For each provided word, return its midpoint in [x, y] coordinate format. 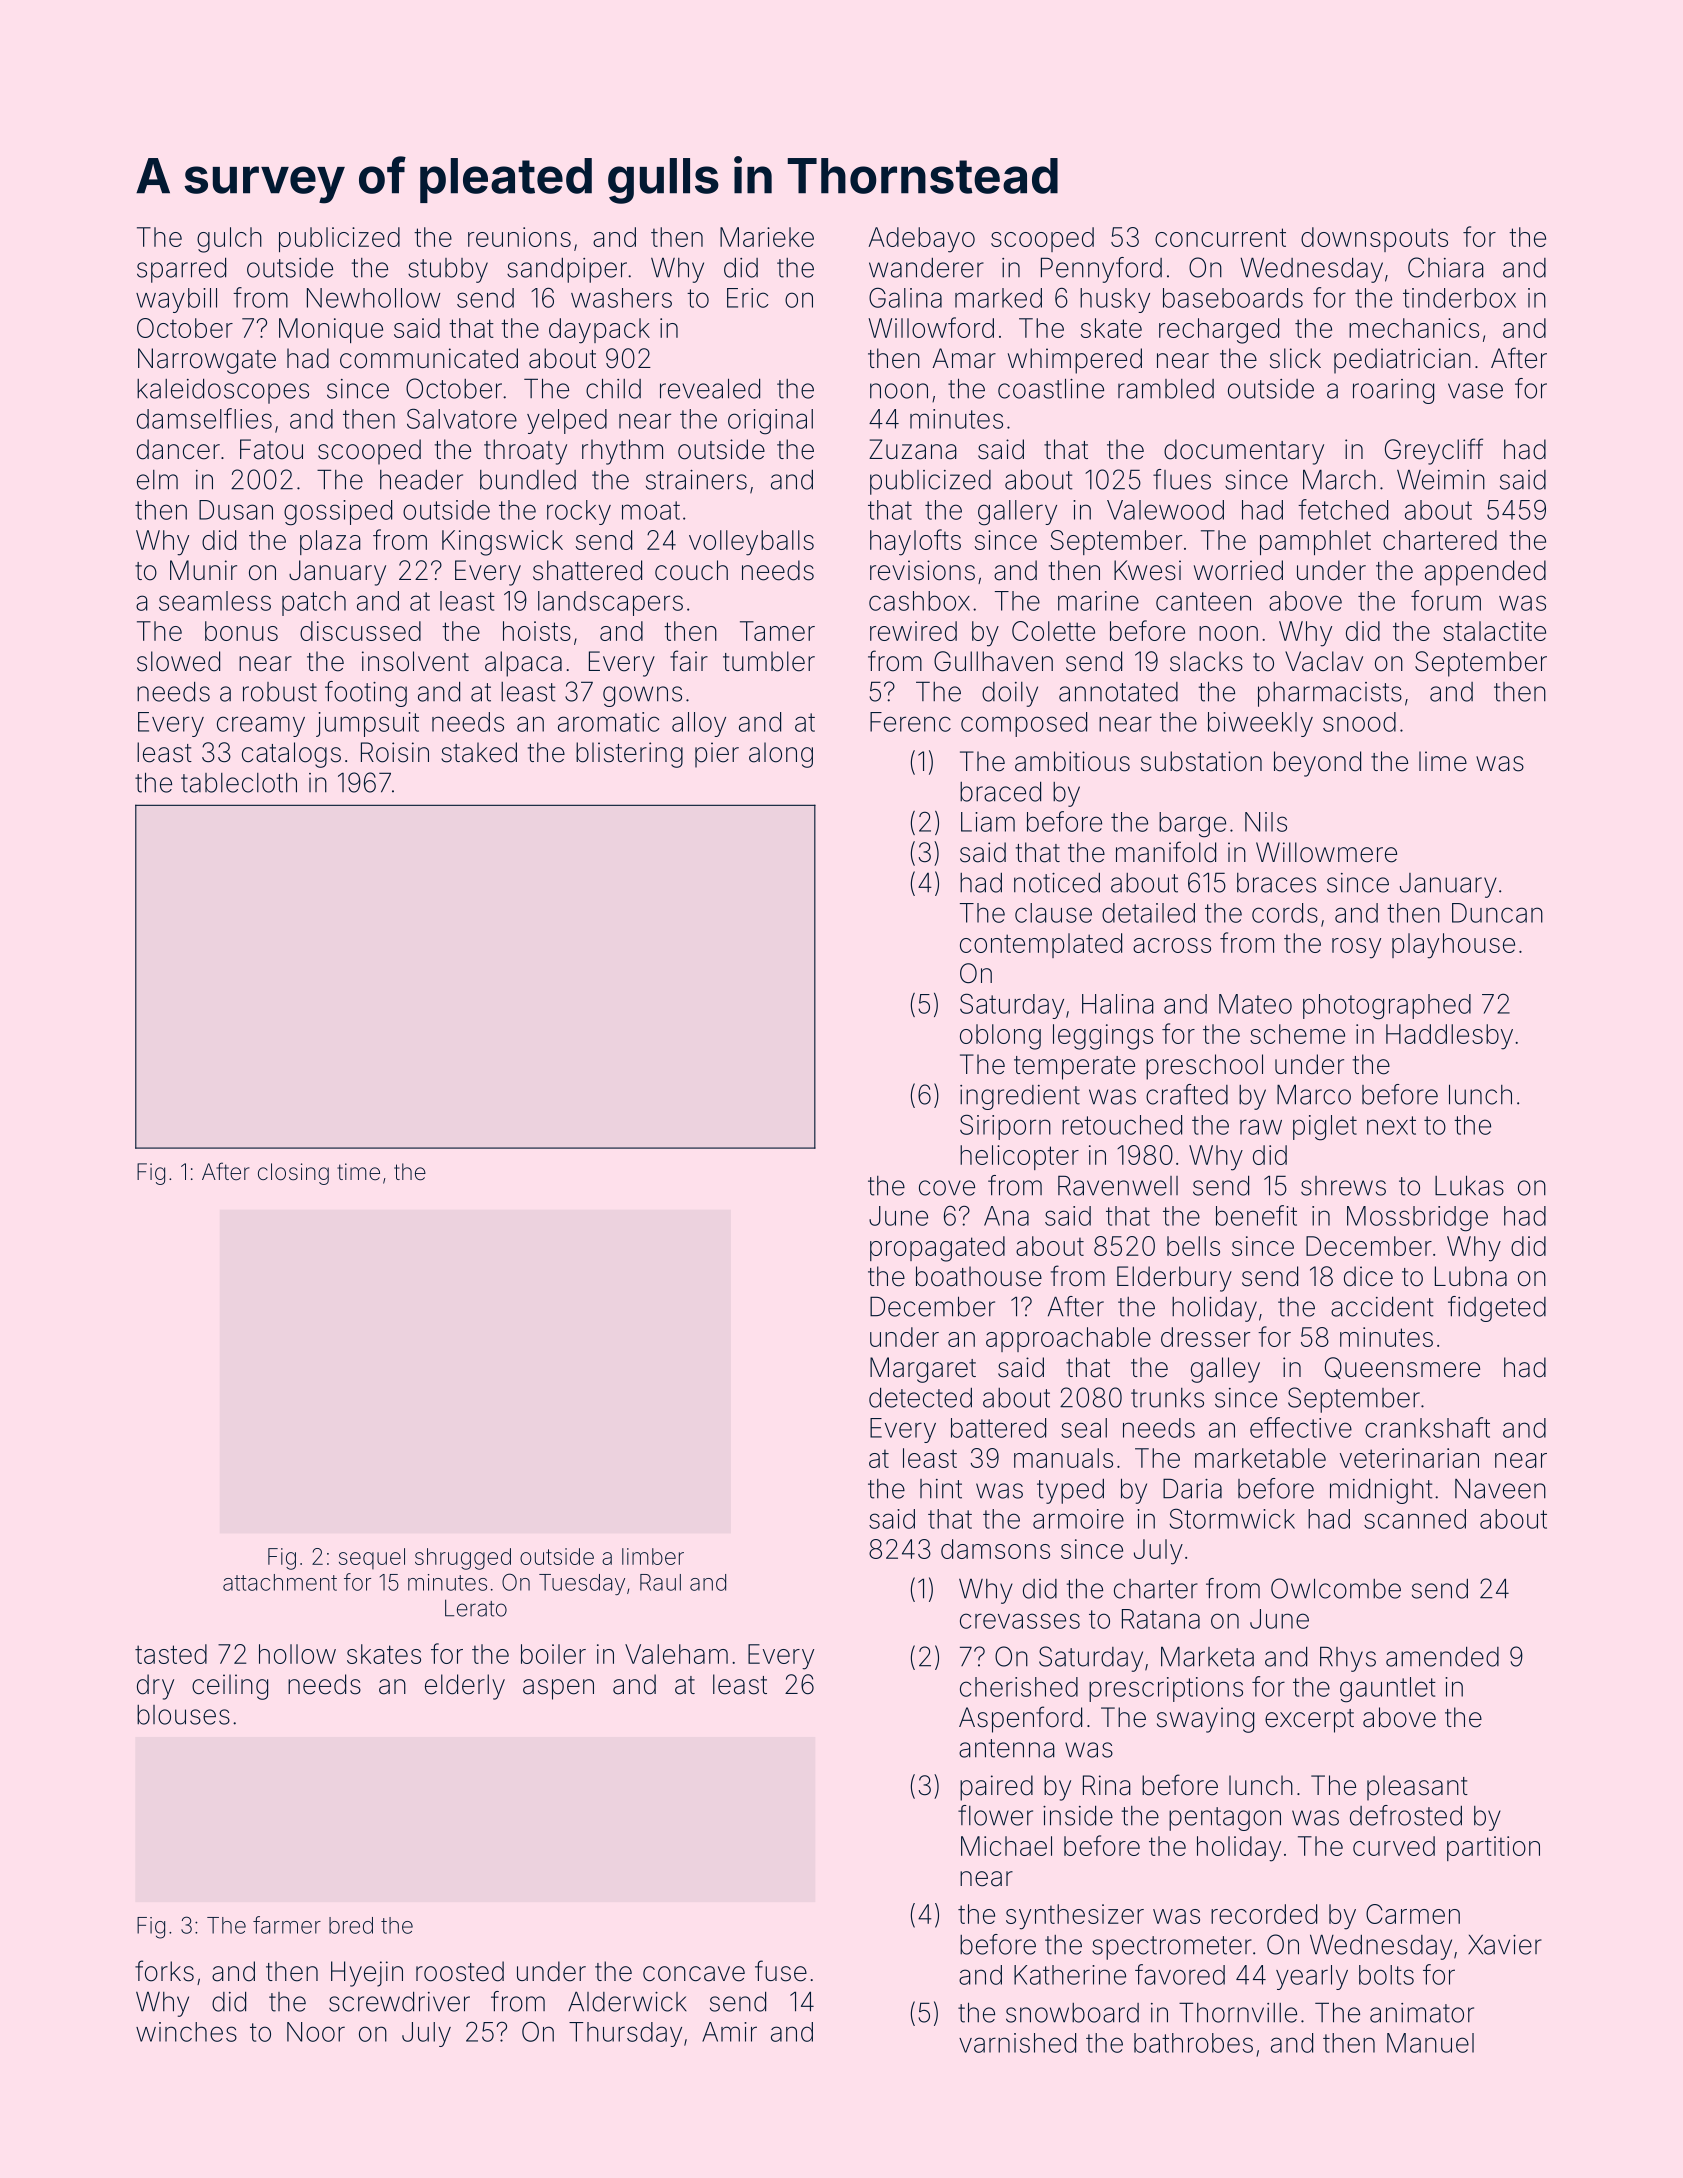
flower [995, 1815]
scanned [1415, 1519]
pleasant [1417, 1788]
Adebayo [922, 240]
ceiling [230, 1687]
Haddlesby [1449, 1037]
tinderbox [1459, 298]
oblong [1000, 1037]
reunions [519, 237]
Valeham [676, 1654]
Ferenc [910, 722]
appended [1485, 573]
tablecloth [239, 783]
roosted [460, 1971]
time [358, 1171]
